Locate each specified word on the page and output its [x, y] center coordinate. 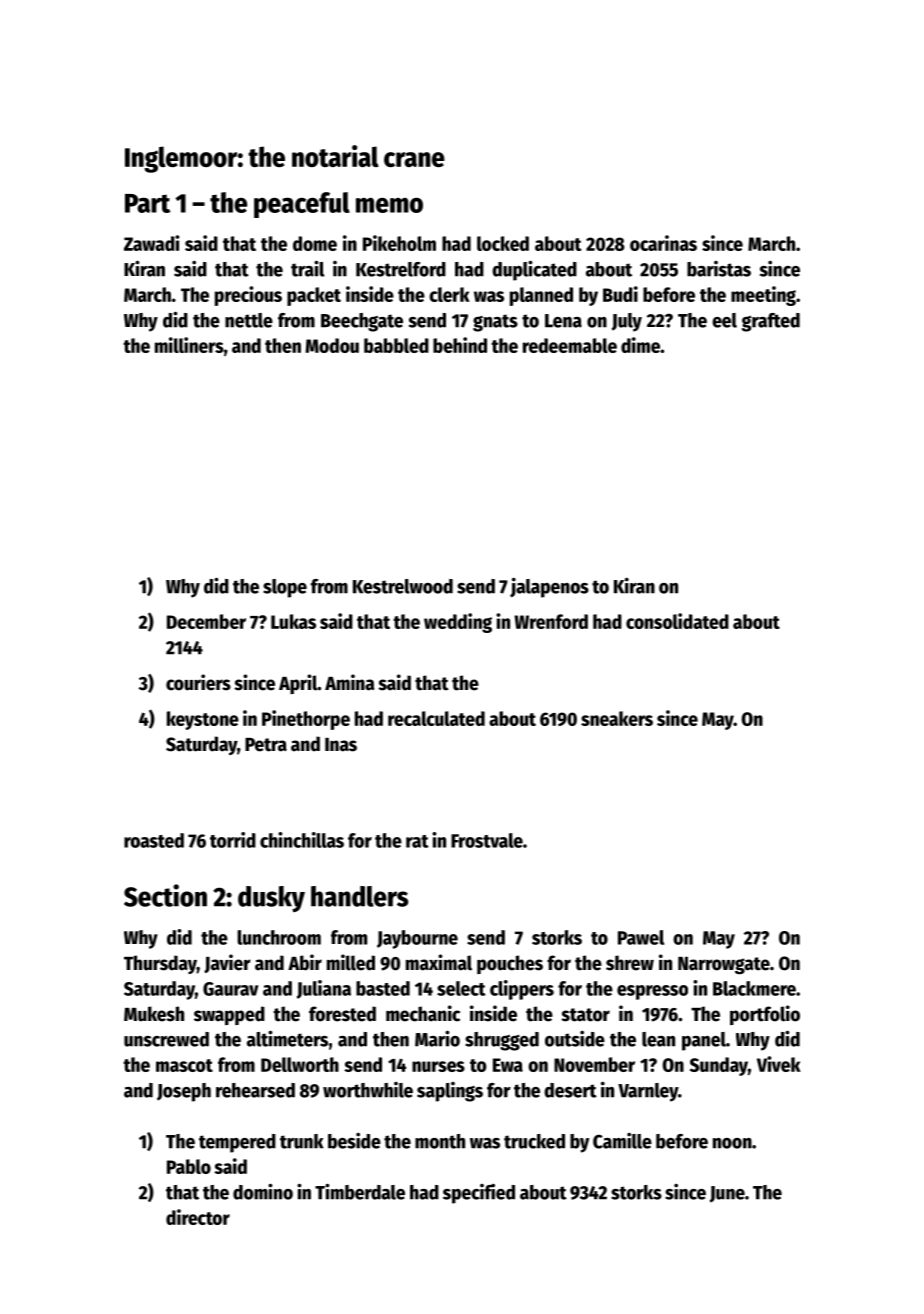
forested [342, 1014]
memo [389, 205]
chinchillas [302, 840]
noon [732, 1143]
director [198, 1217]
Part [147, 203]
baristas [719, 269]
